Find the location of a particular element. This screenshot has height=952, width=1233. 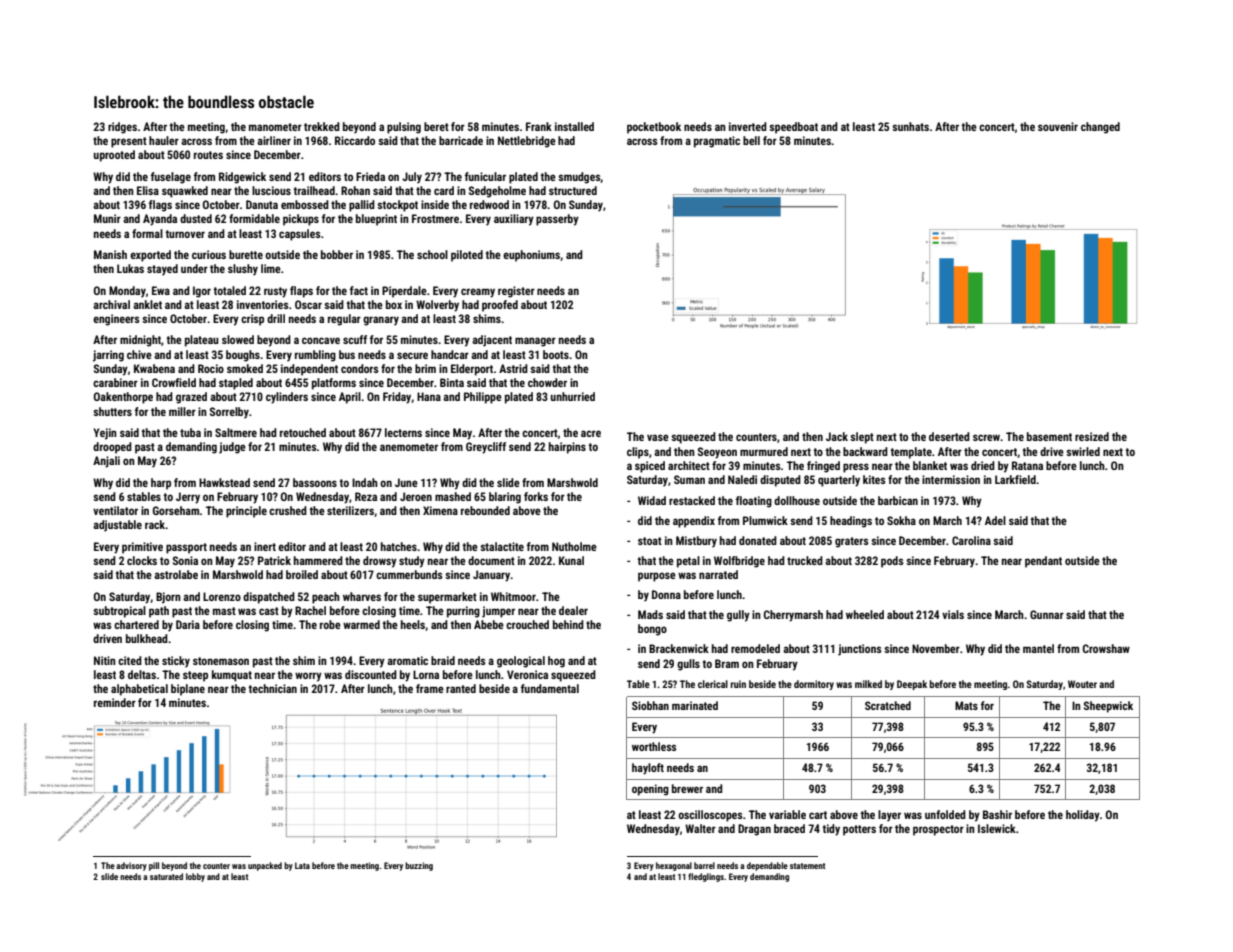

ridges is located at coordinates (122, 128).
